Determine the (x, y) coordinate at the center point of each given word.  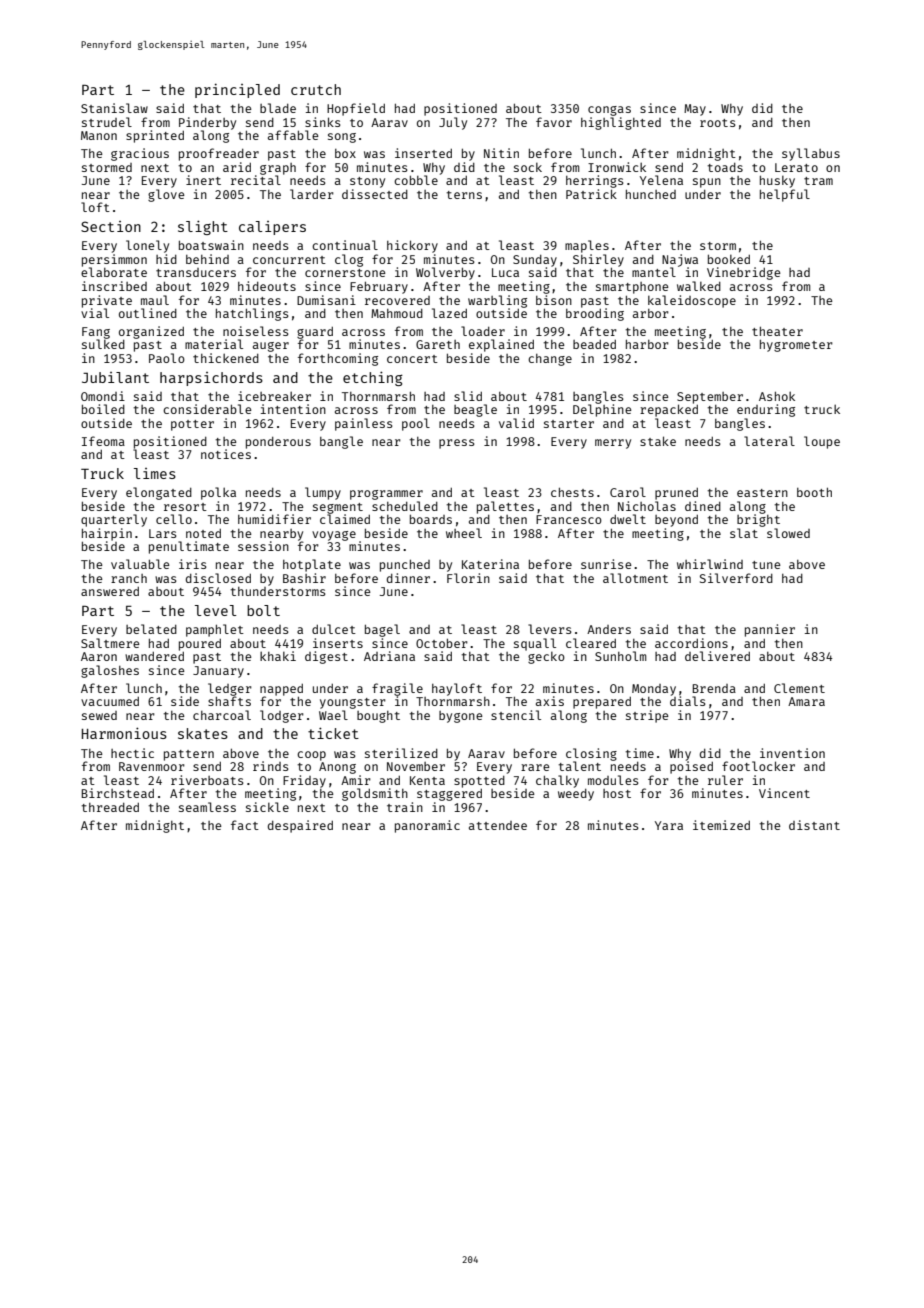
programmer (386, 495)
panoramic (427, 826)
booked (729, 259)
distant (814, 825)
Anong (337, 768)
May (695, 110)
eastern (762, 493)
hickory (412, 246)
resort (185, 507)
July (453, 123)
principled (237, 90)
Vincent (784, 793)
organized (151, 332)
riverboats (207, 780)
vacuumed (110, 701)
